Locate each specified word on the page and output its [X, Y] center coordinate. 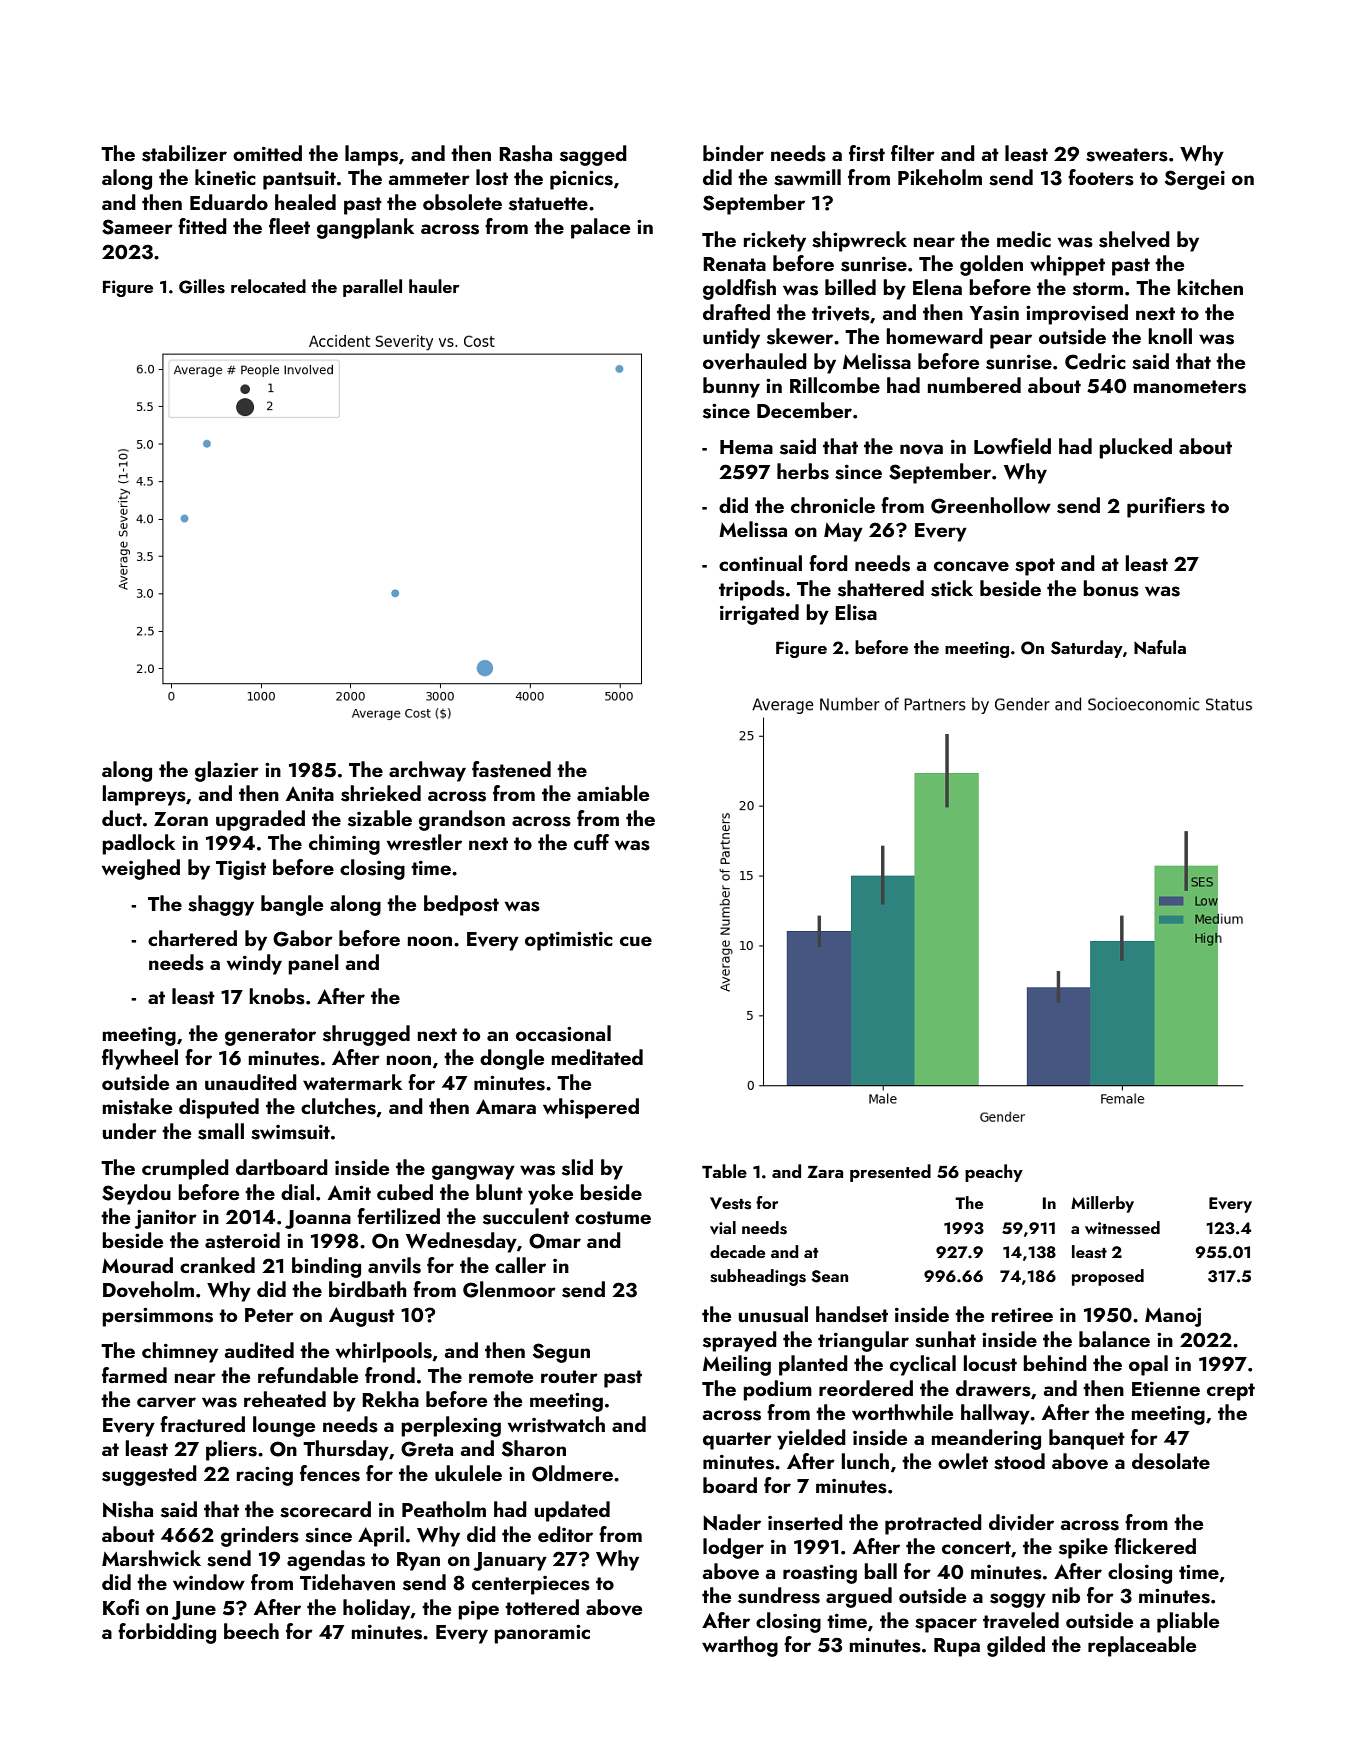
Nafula [1160, 647]
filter [913, 153]
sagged [593, 155]
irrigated [759, 614]
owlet [963, 1461]
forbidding [167, 1633]
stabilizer [184, 153]
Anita [310, 793]
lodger [733, 1548]
